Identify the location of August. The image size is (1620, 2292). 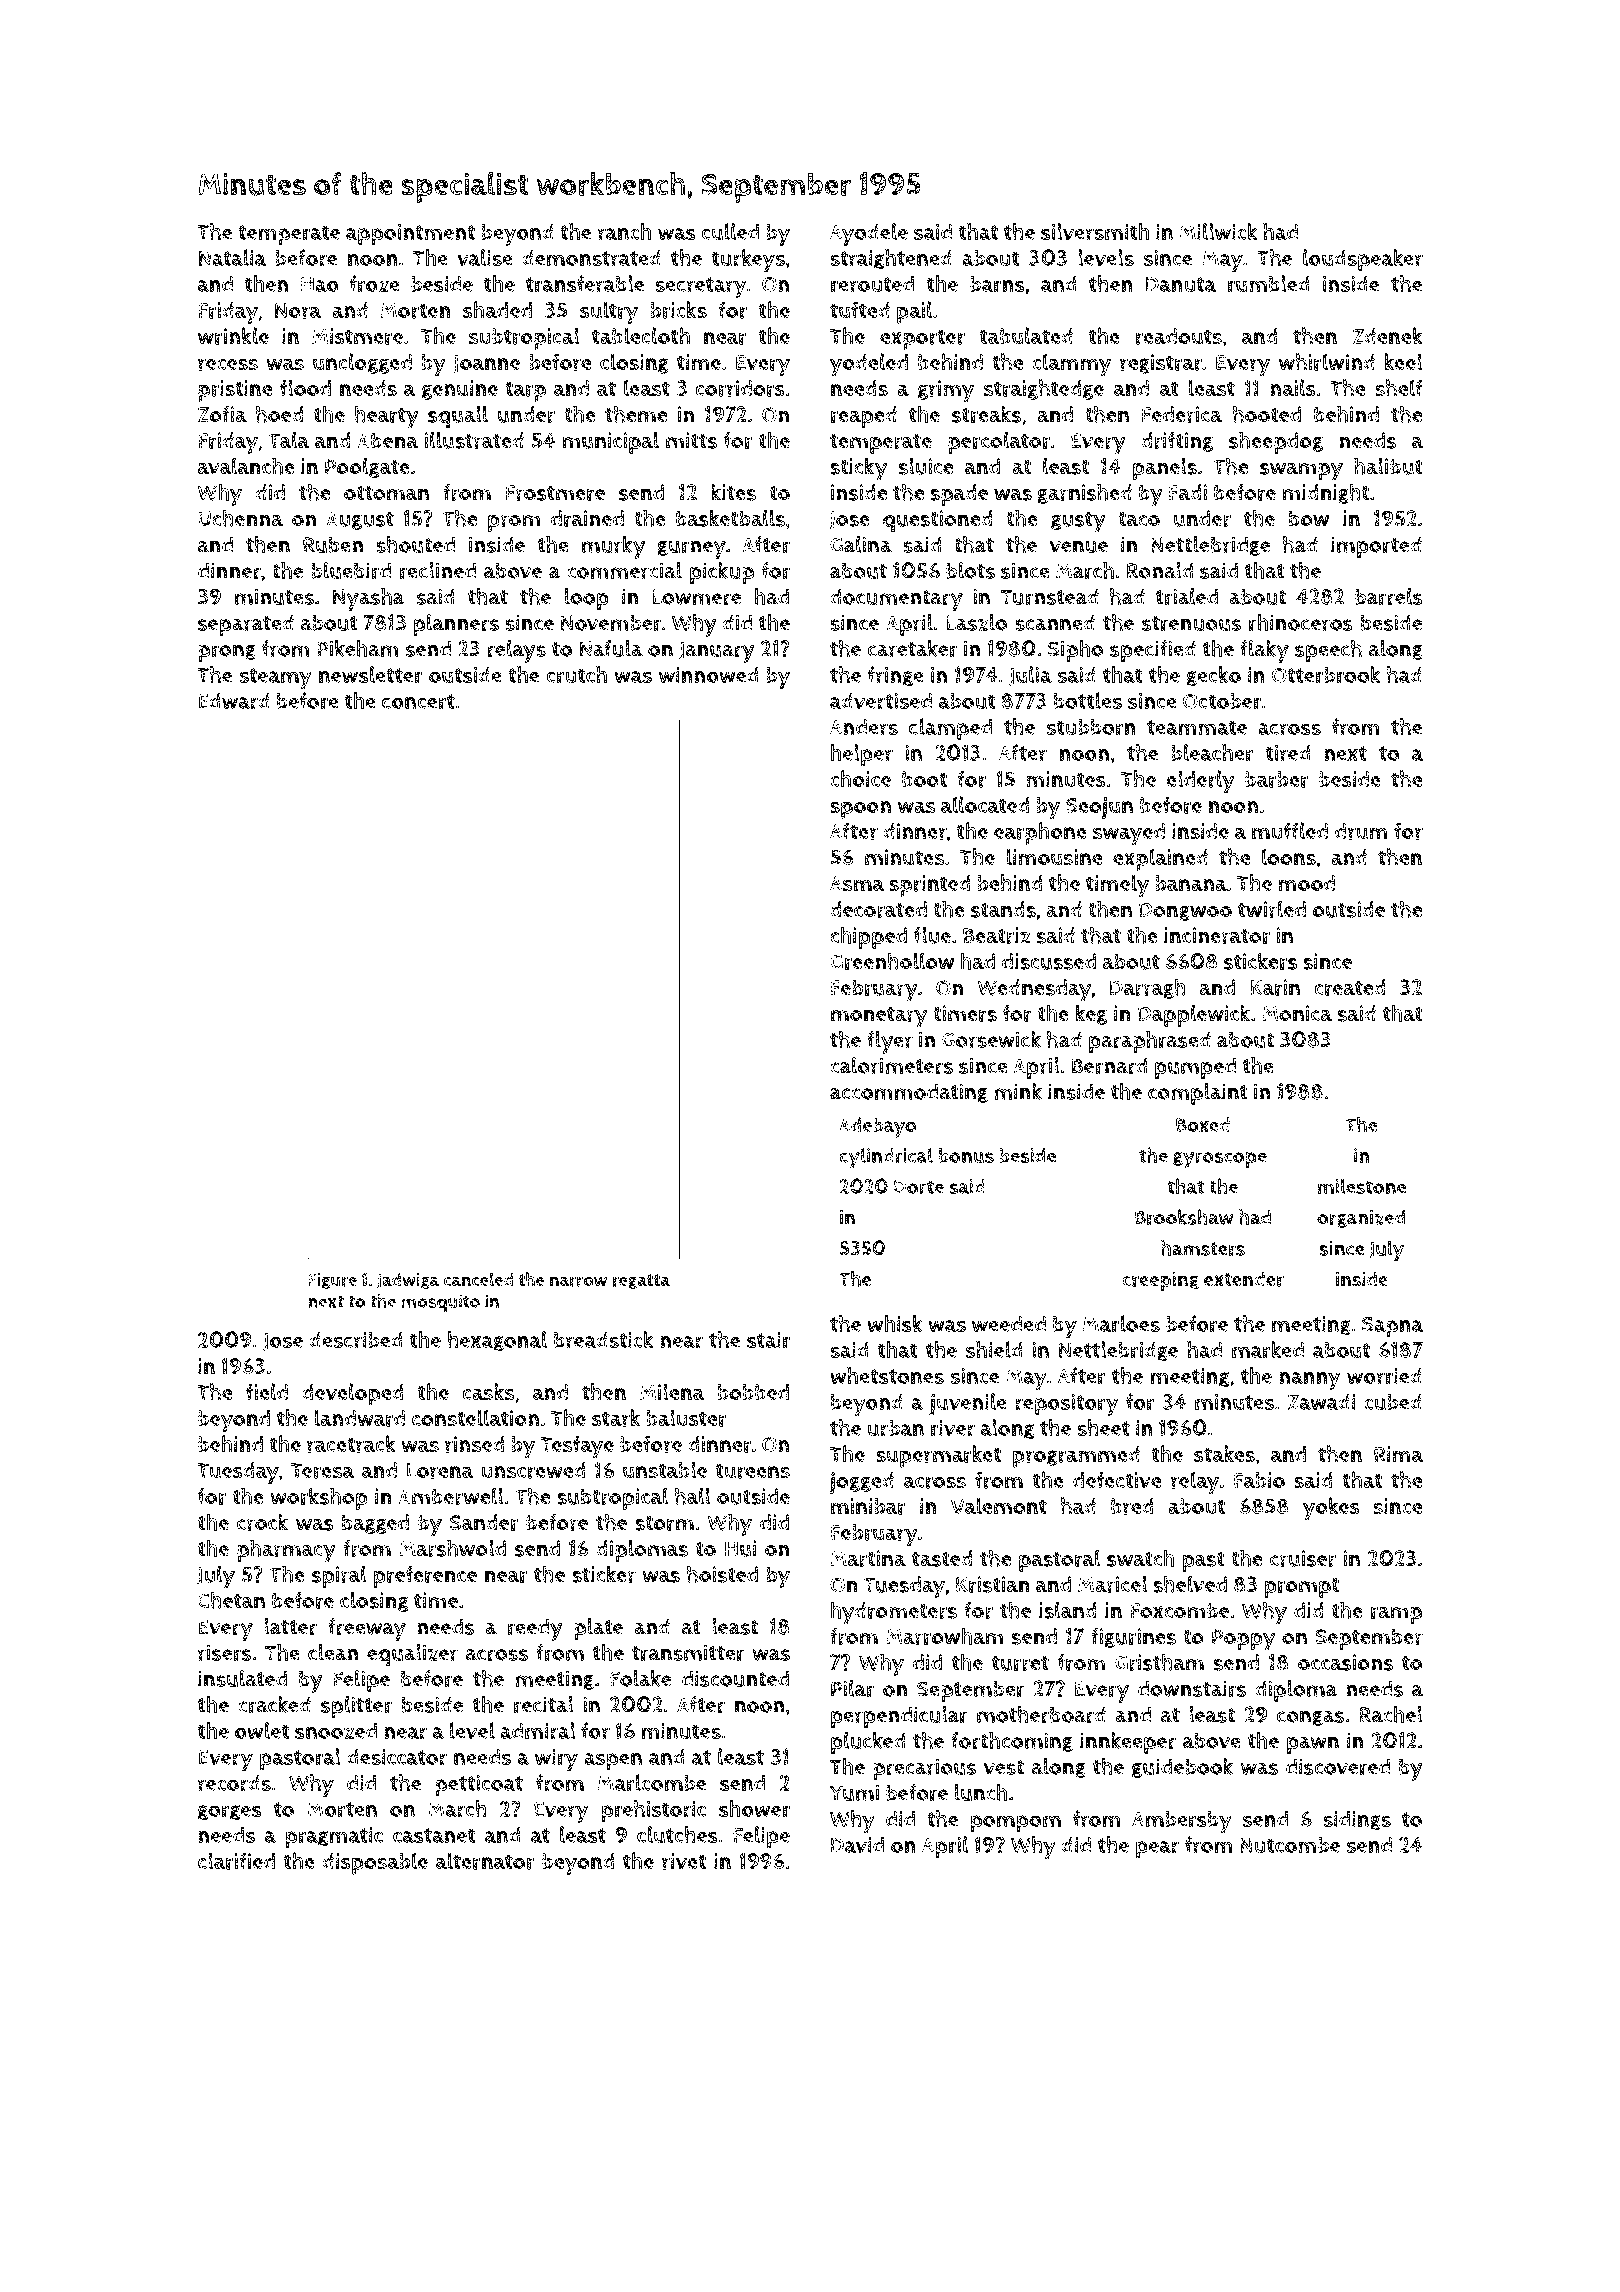
(360, 520).
